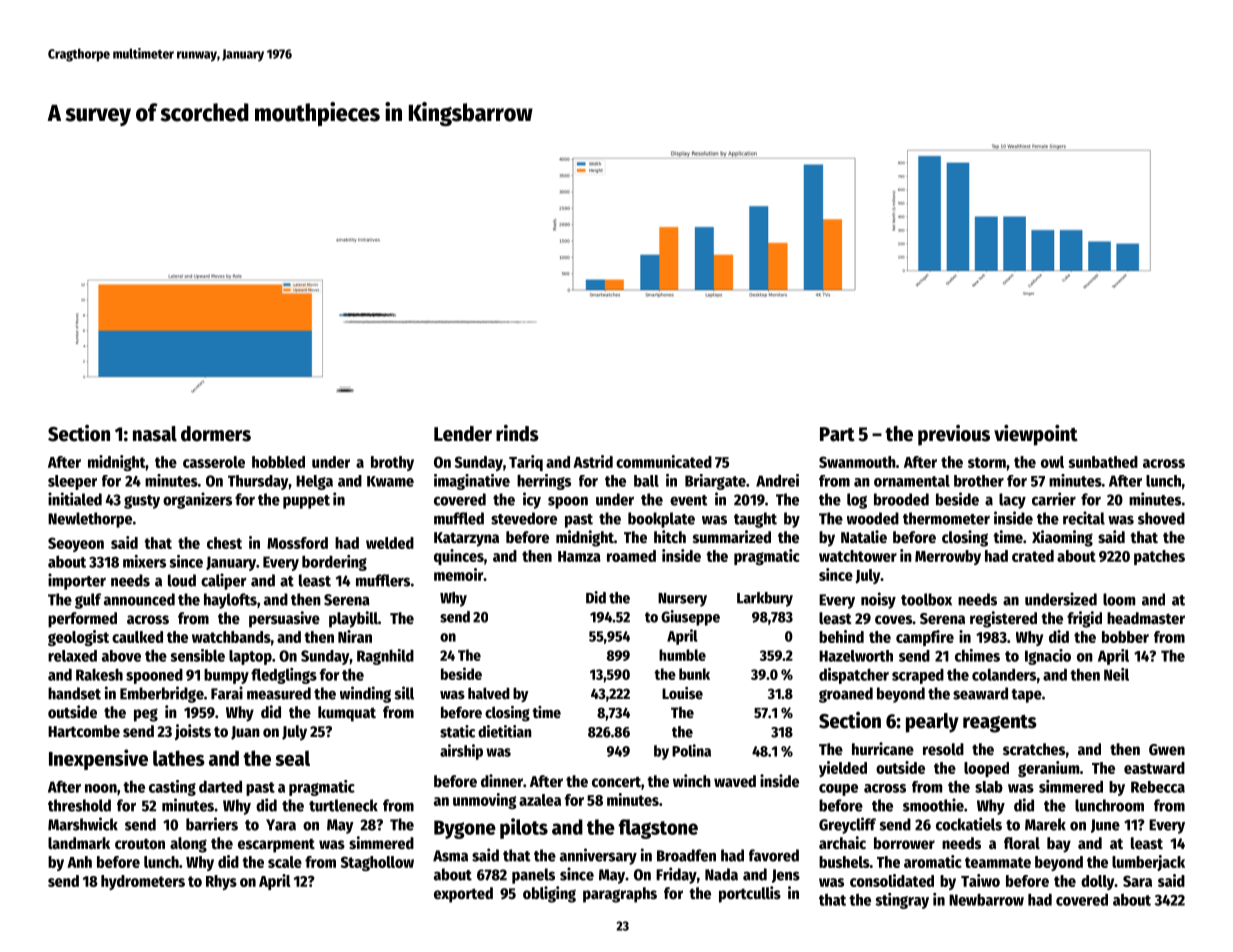 This screenshot has width=1233, height=952. I want to click on Louise, so click(682, 693).
